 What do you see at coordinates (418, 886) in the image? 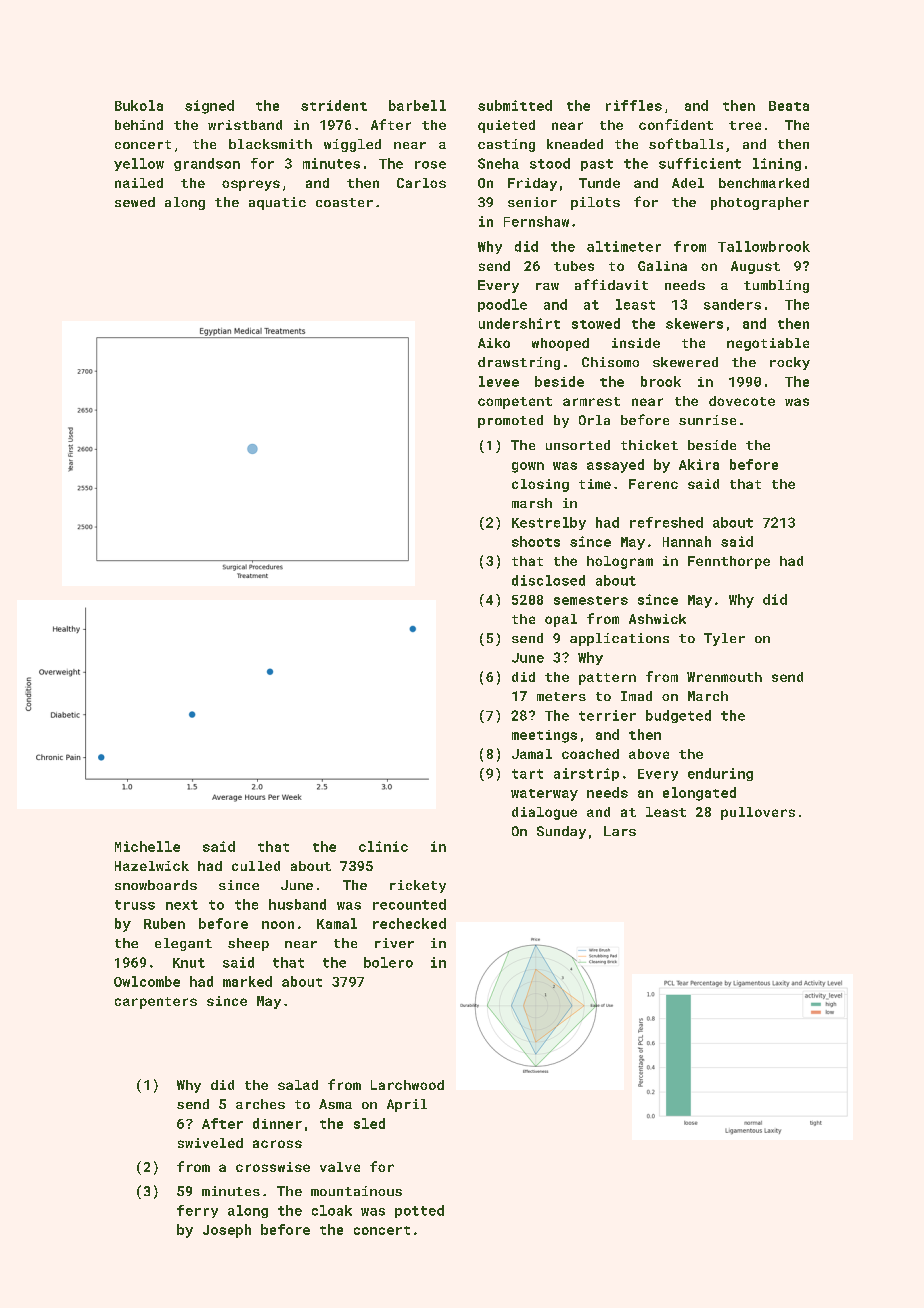
I see `rickety` at bounding box center [418, 886].
